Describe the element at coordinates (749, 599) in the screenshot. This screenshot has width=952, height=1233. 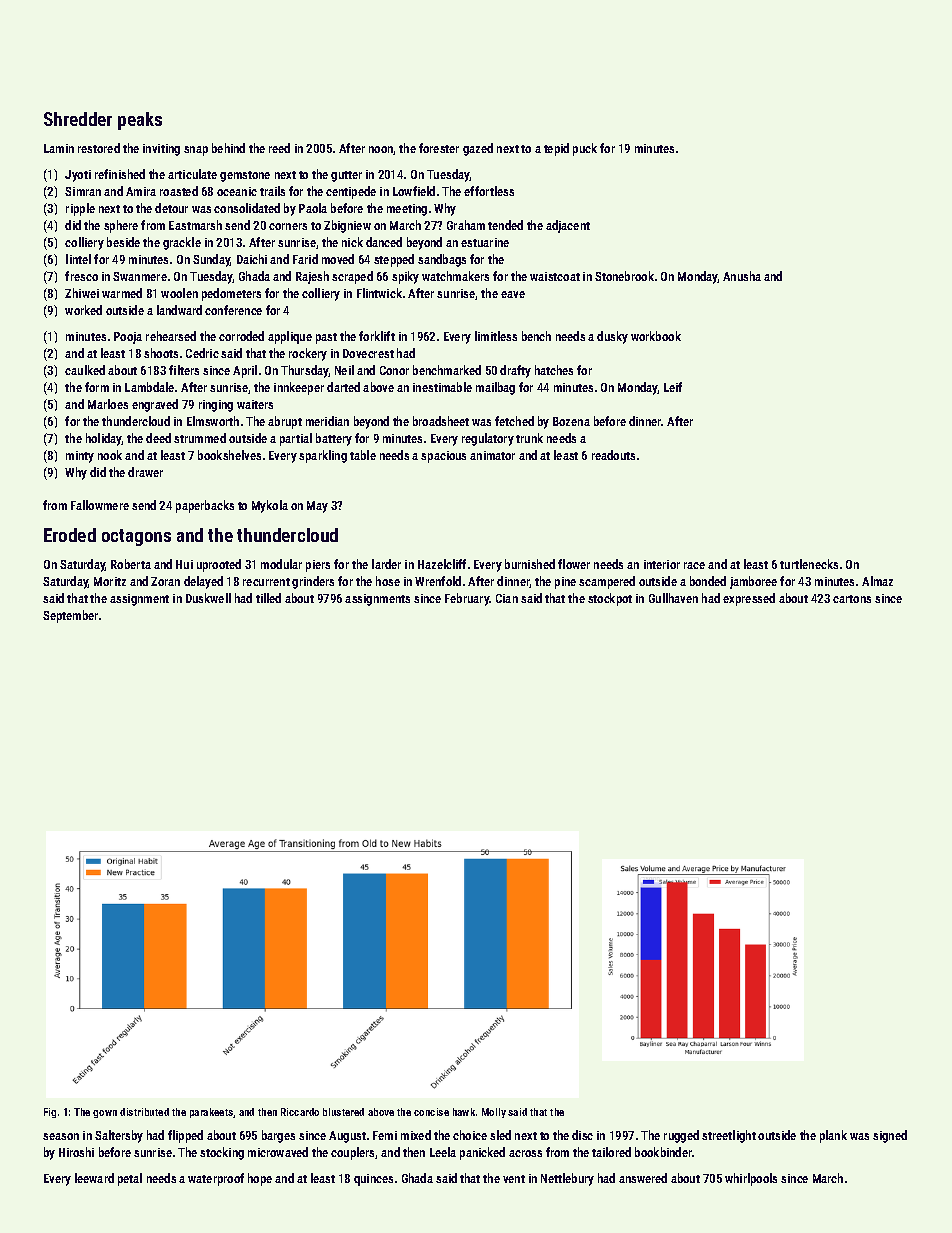
I see `expressed` at that location.
